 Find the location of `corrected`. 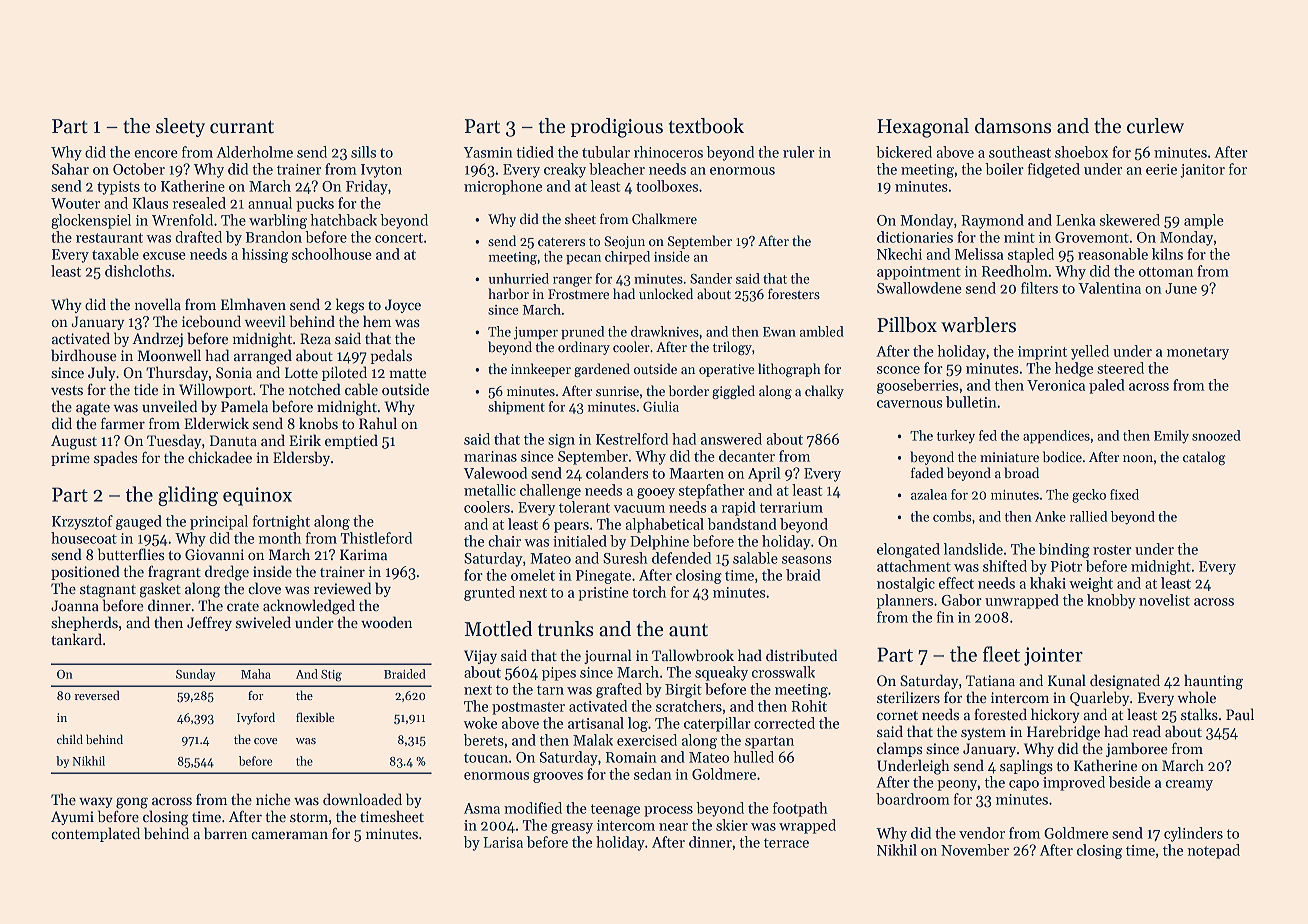

corrected is located at coordinates (784, 723).
